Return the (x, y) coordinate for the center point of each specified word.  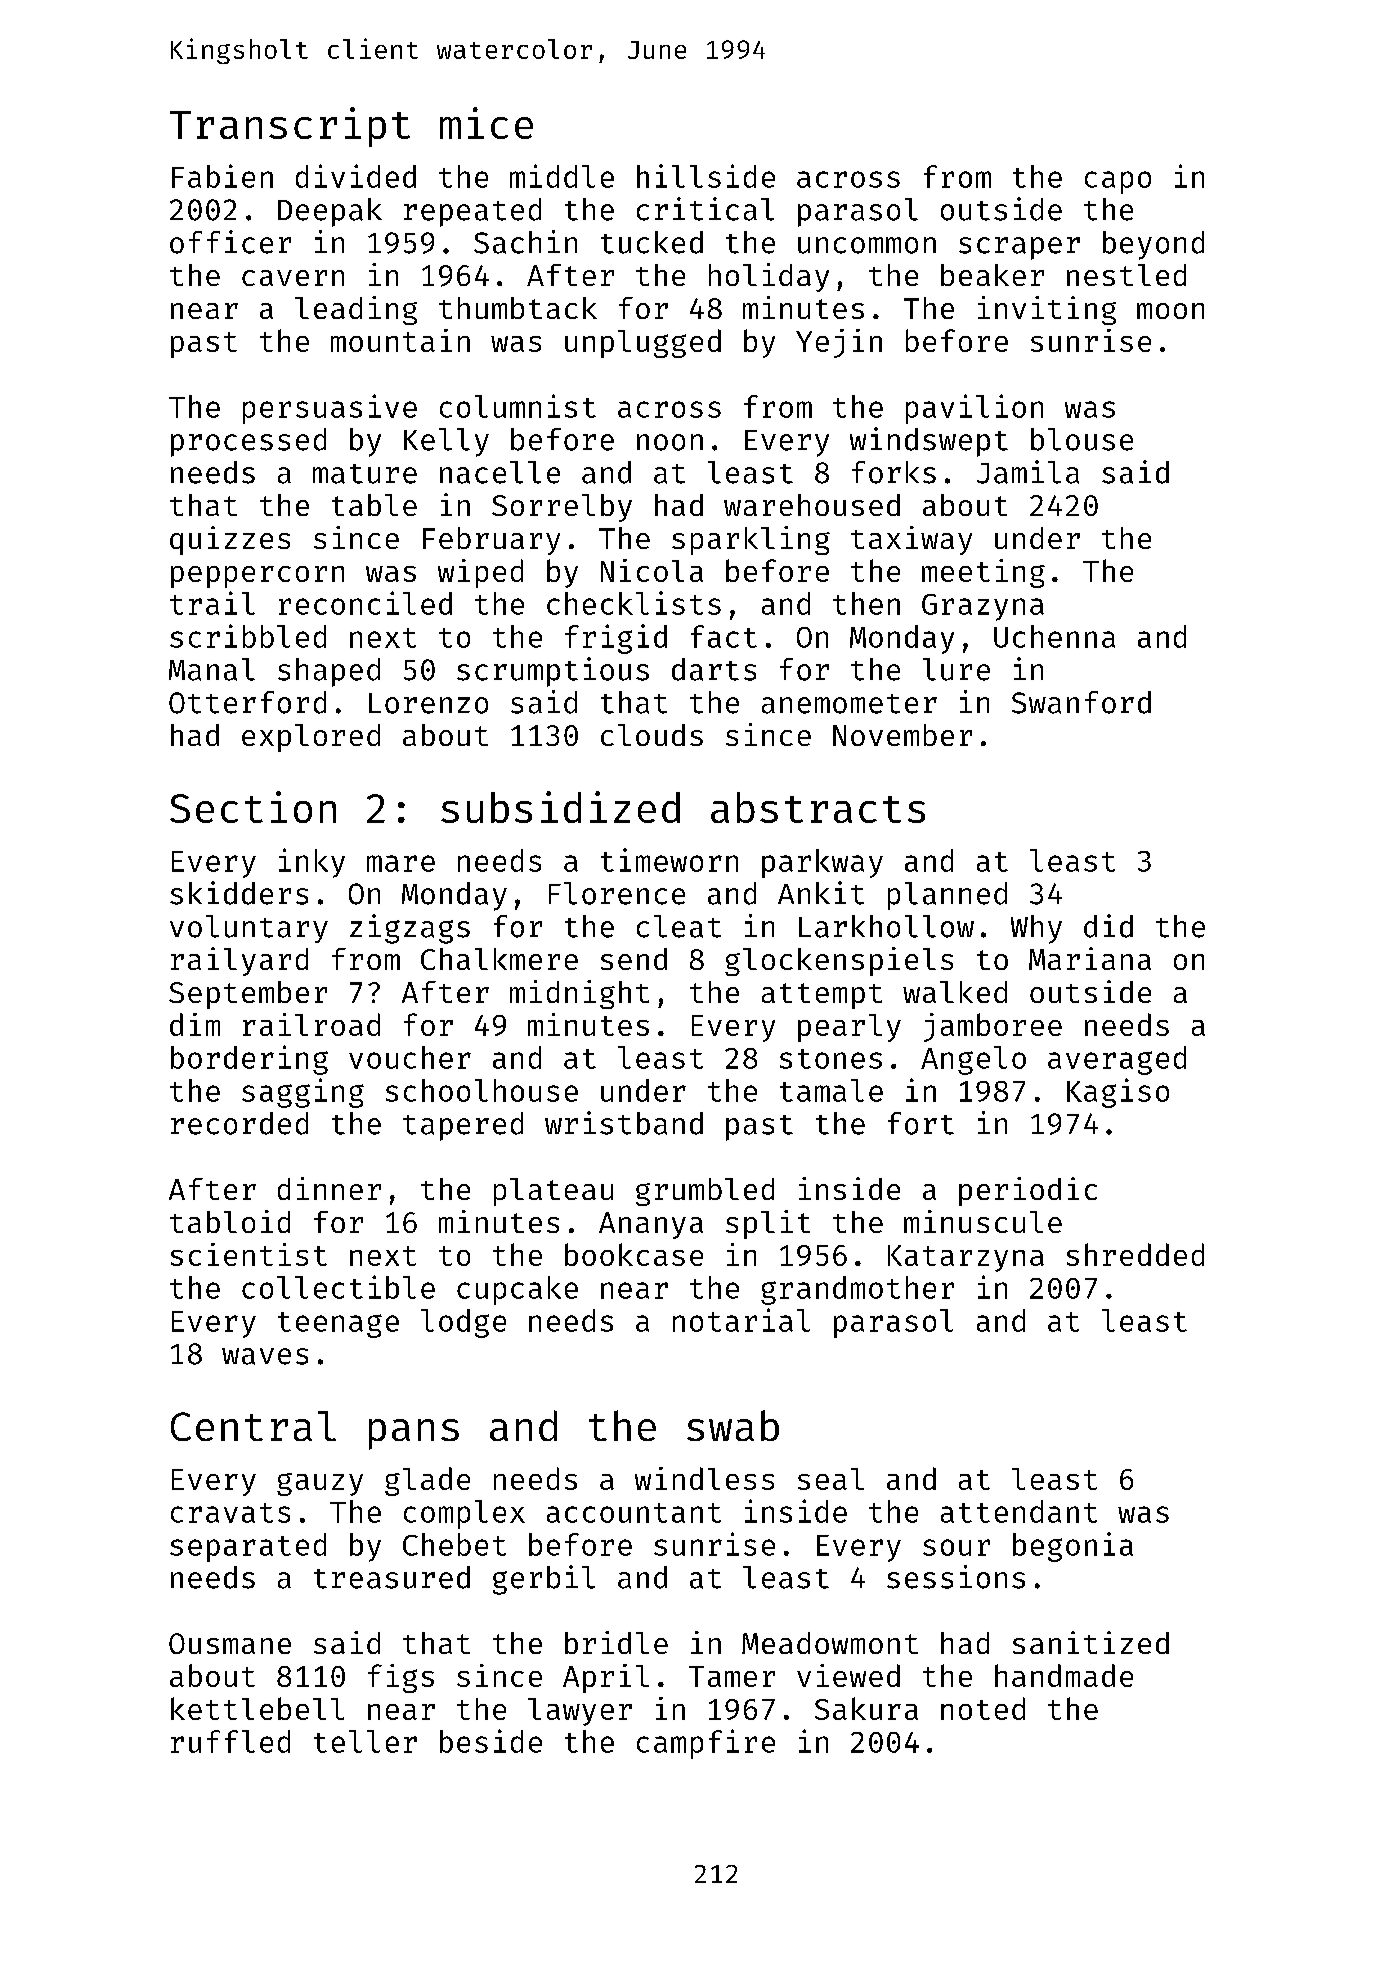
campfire (706, 1744)
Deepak (330, 212)
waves (265, 1356)
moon (1170, 311)
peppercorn (257, 577)
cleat (679, 926)
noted (983, 1708)
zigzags (410, 929)
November (902, 735)
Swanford (1081, 702)
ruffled (230, 1741)
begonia (1073, 1547)
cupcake (517, 1290)
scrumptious (553, 672)
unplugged (643, 343)
